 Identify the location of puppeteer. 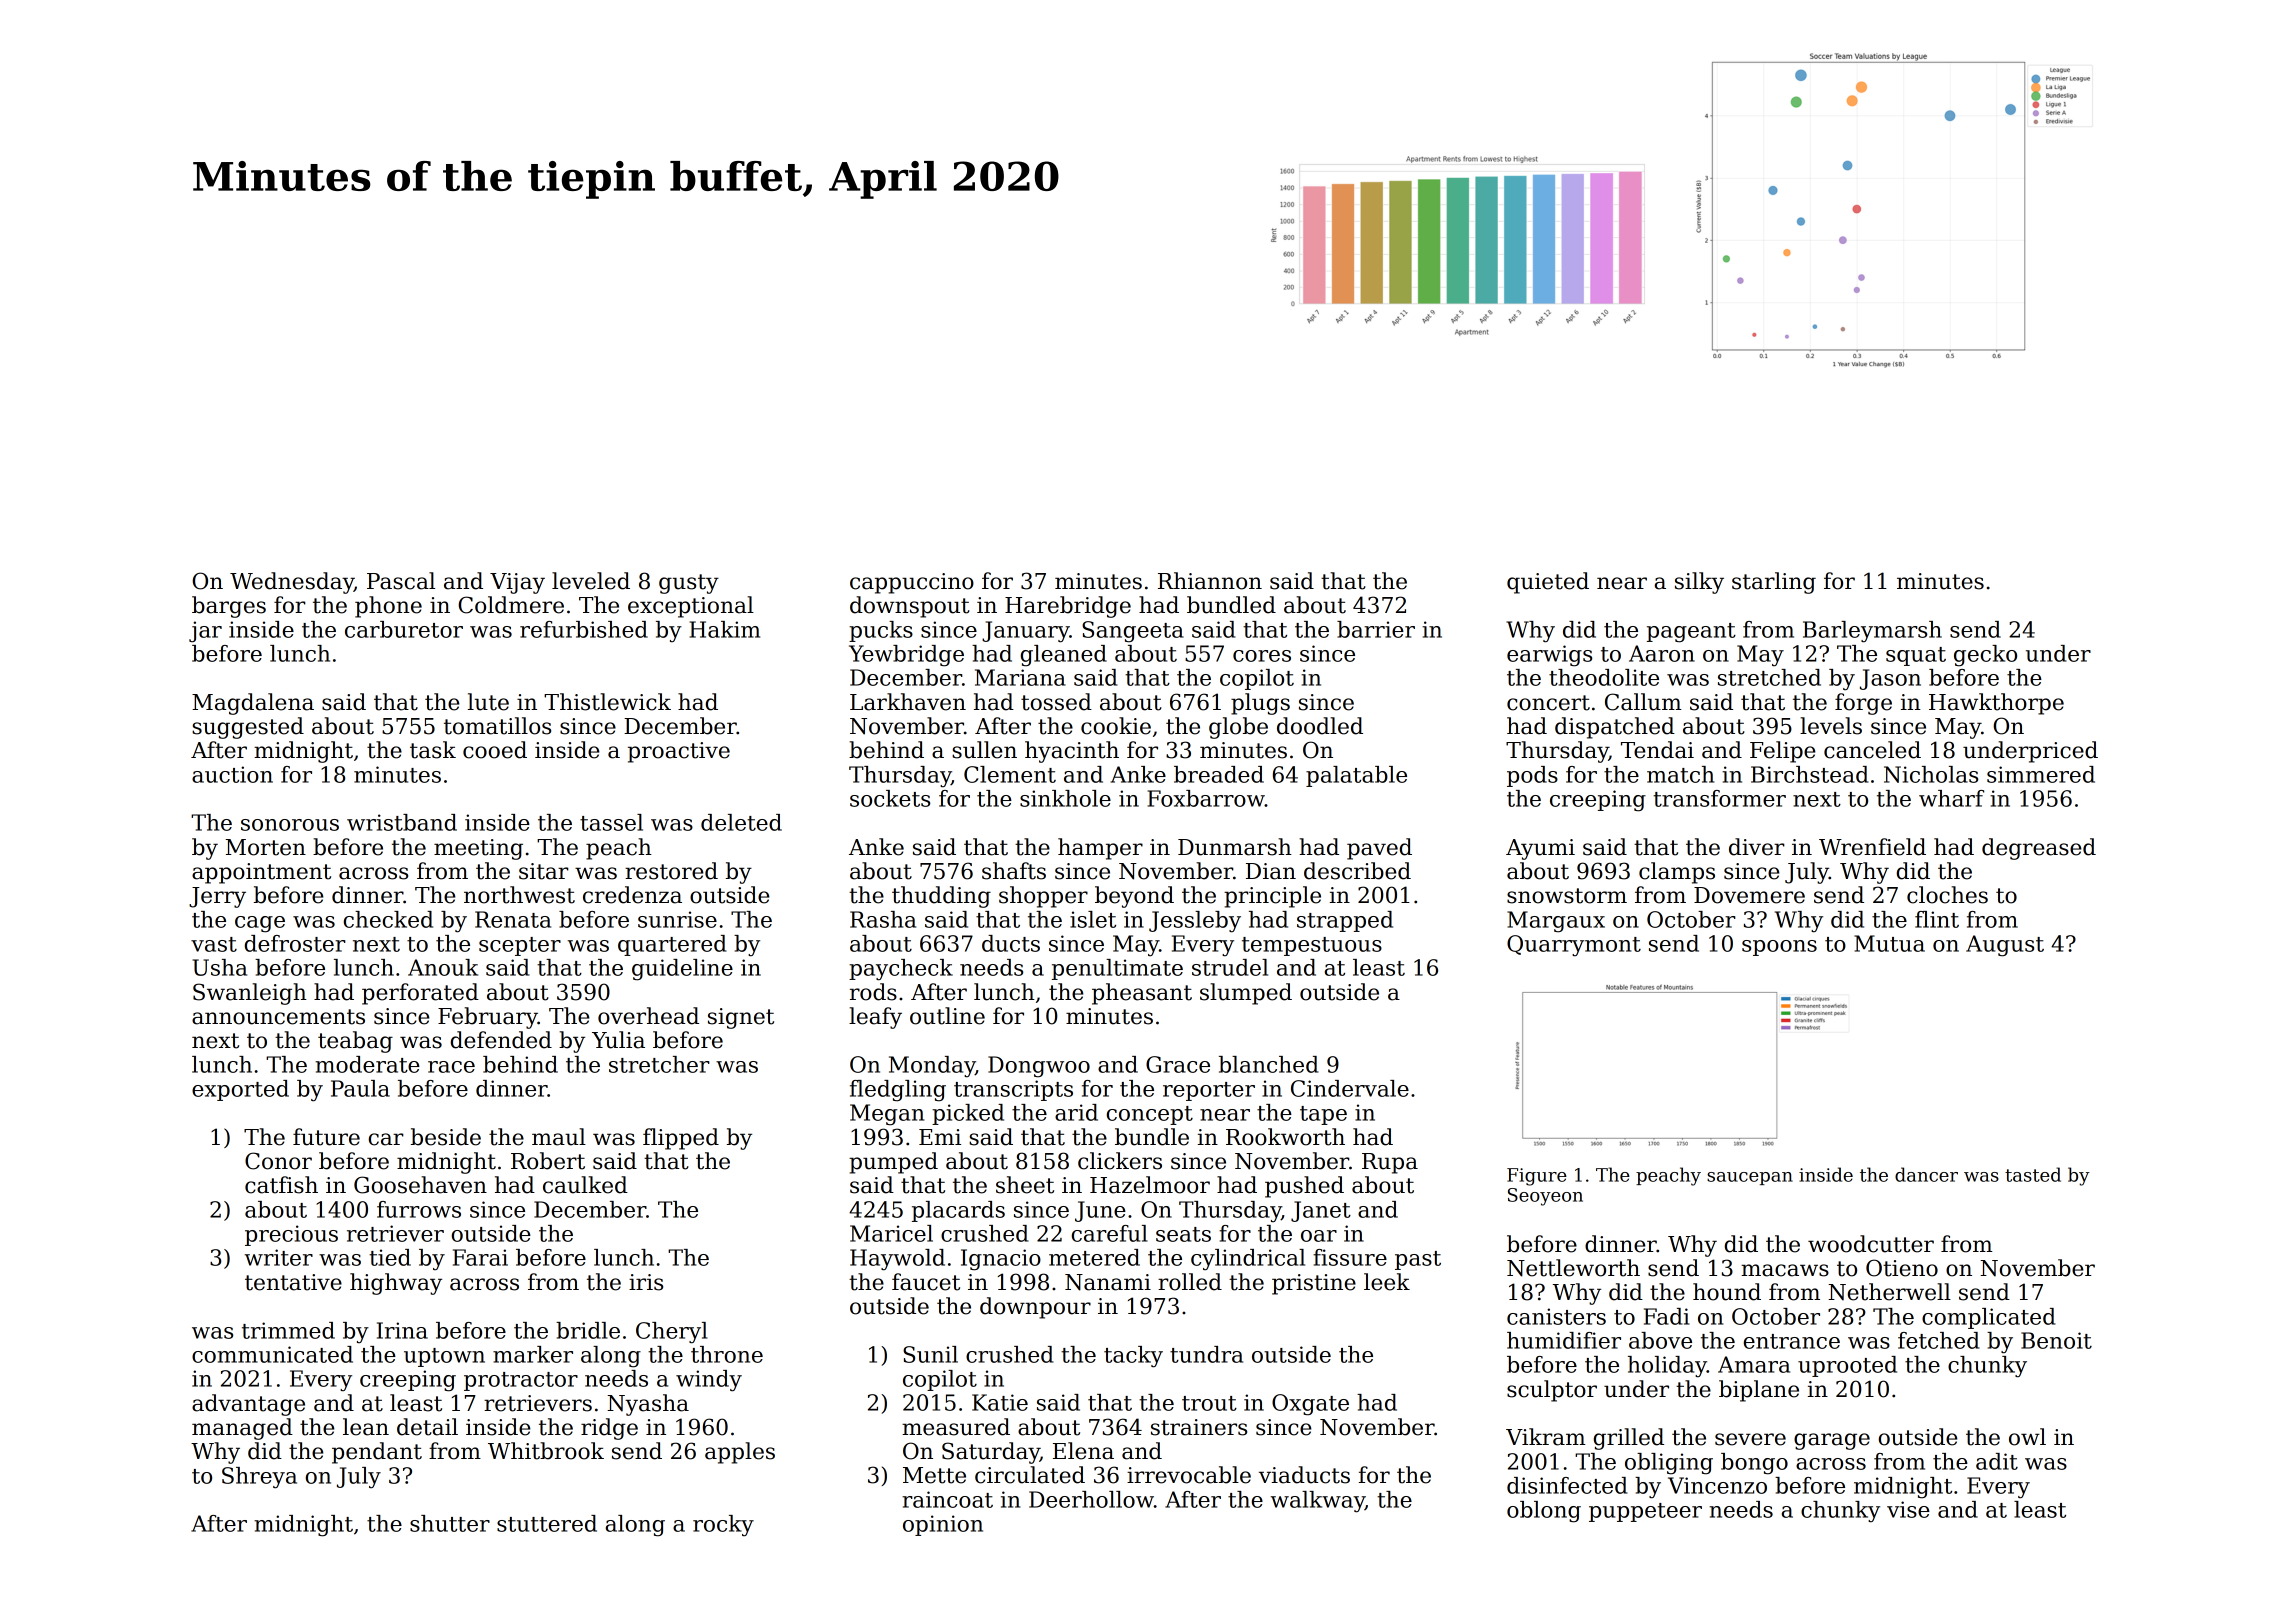
(1645, 1512).
